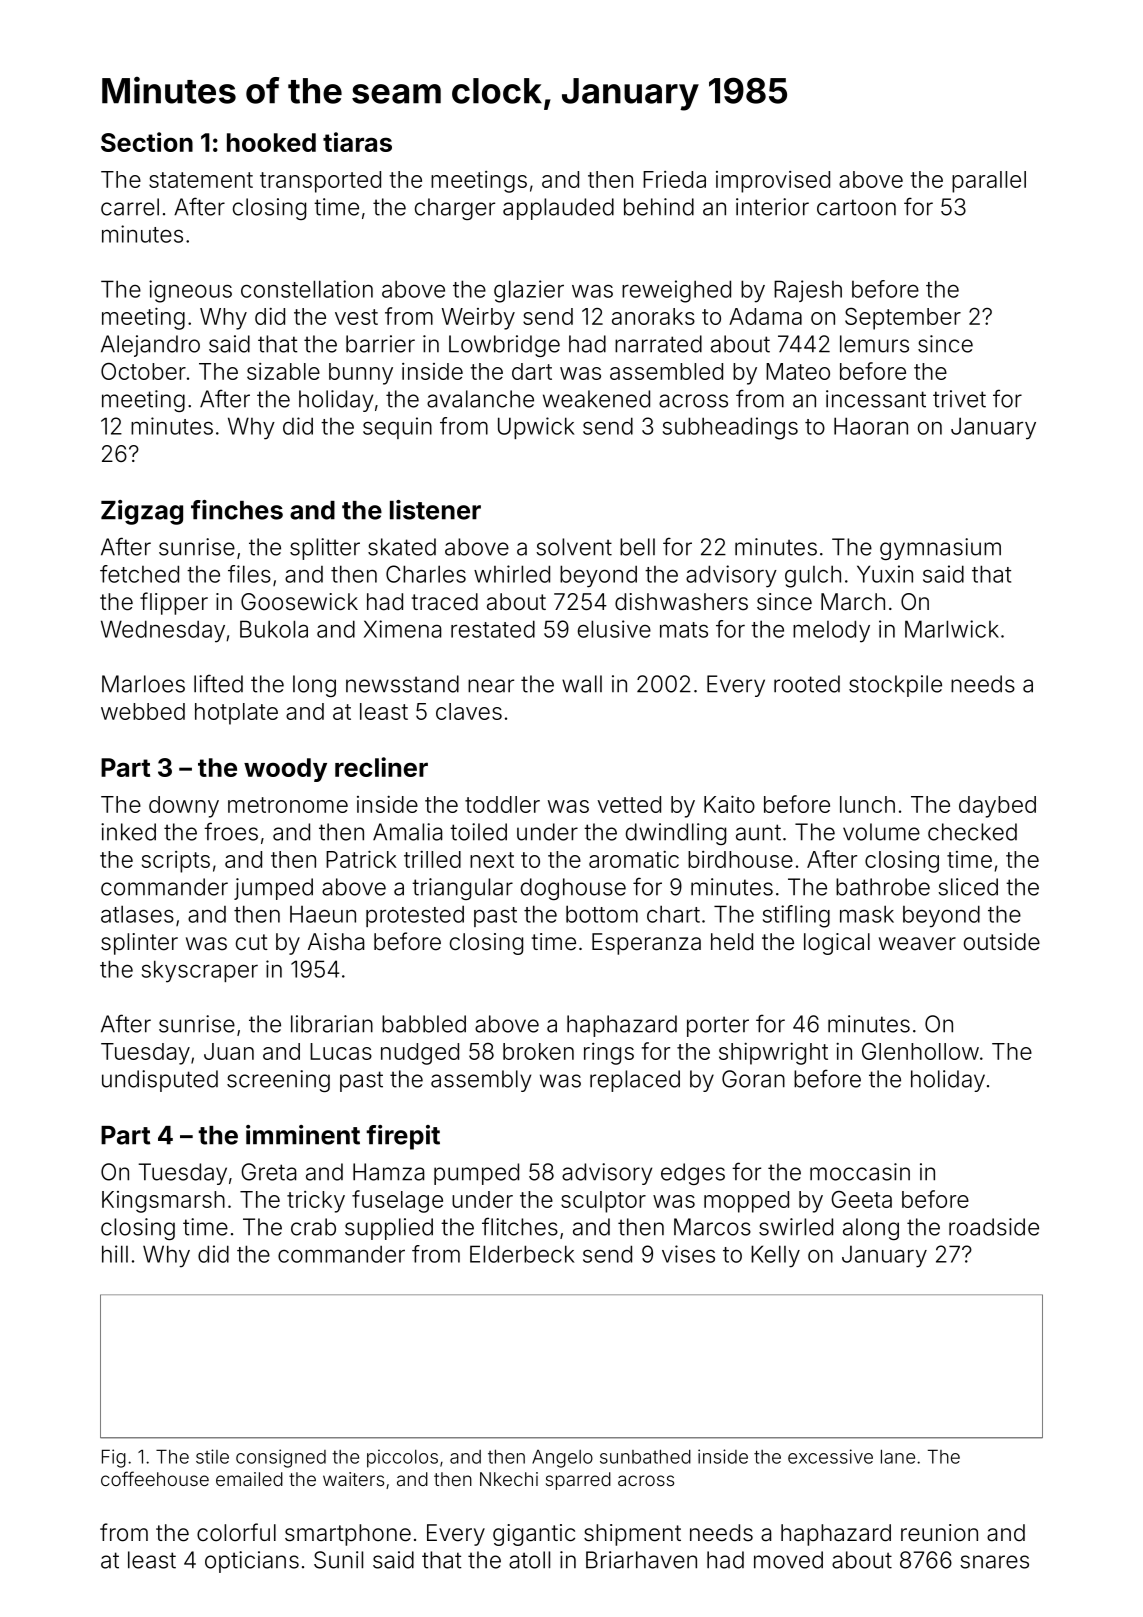 The height and width of the screenshot is (1617, 1143). What do you see at coordinates (139, 944) in the screenshot?
I see `splinter` at bounding box center [139, 944].
